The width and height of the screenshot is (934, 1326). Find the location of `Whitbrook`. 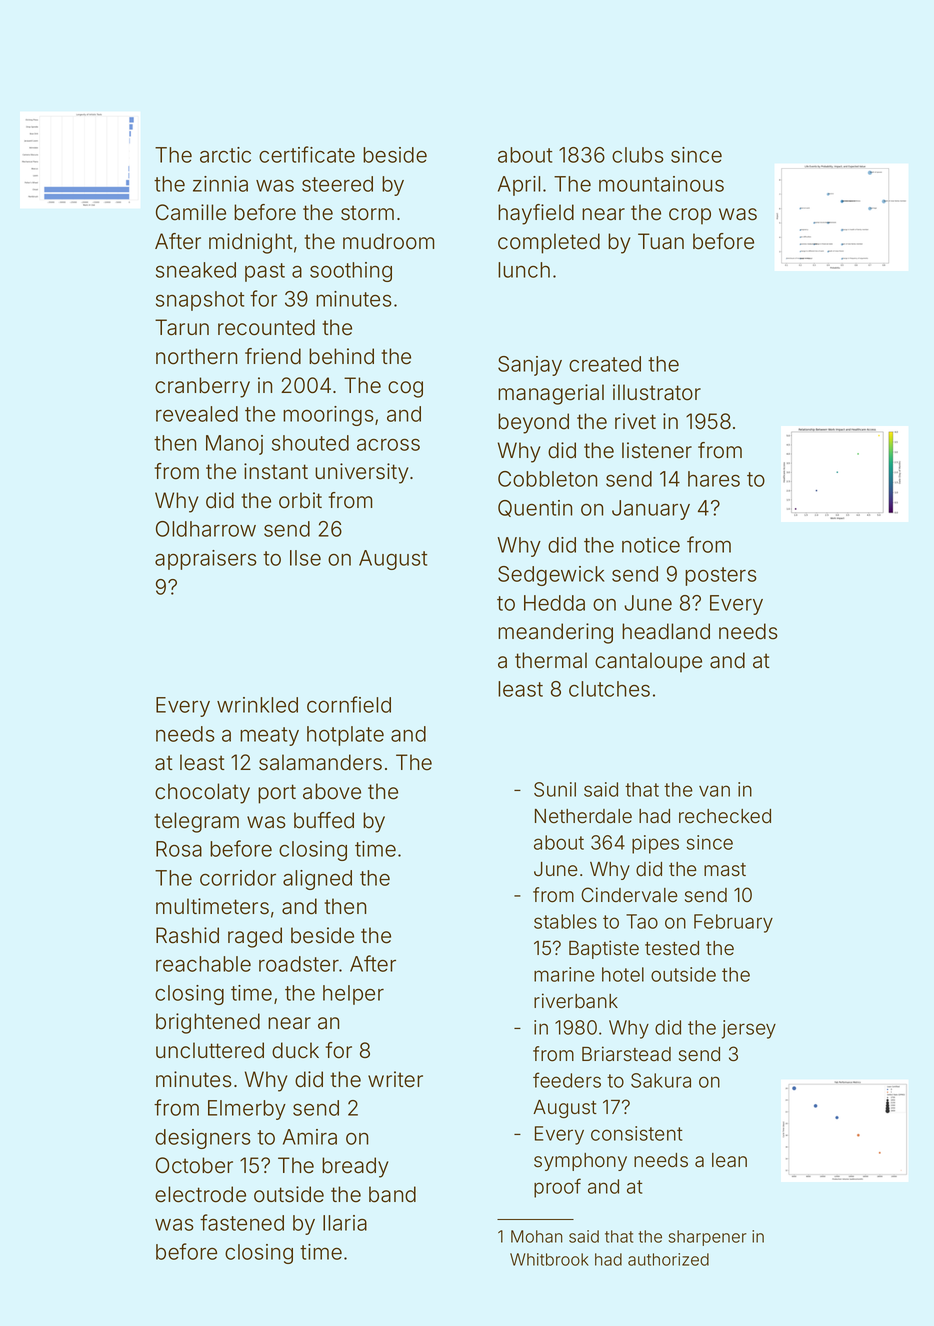

Whitbrook is located at coordinates (549, 1259).
